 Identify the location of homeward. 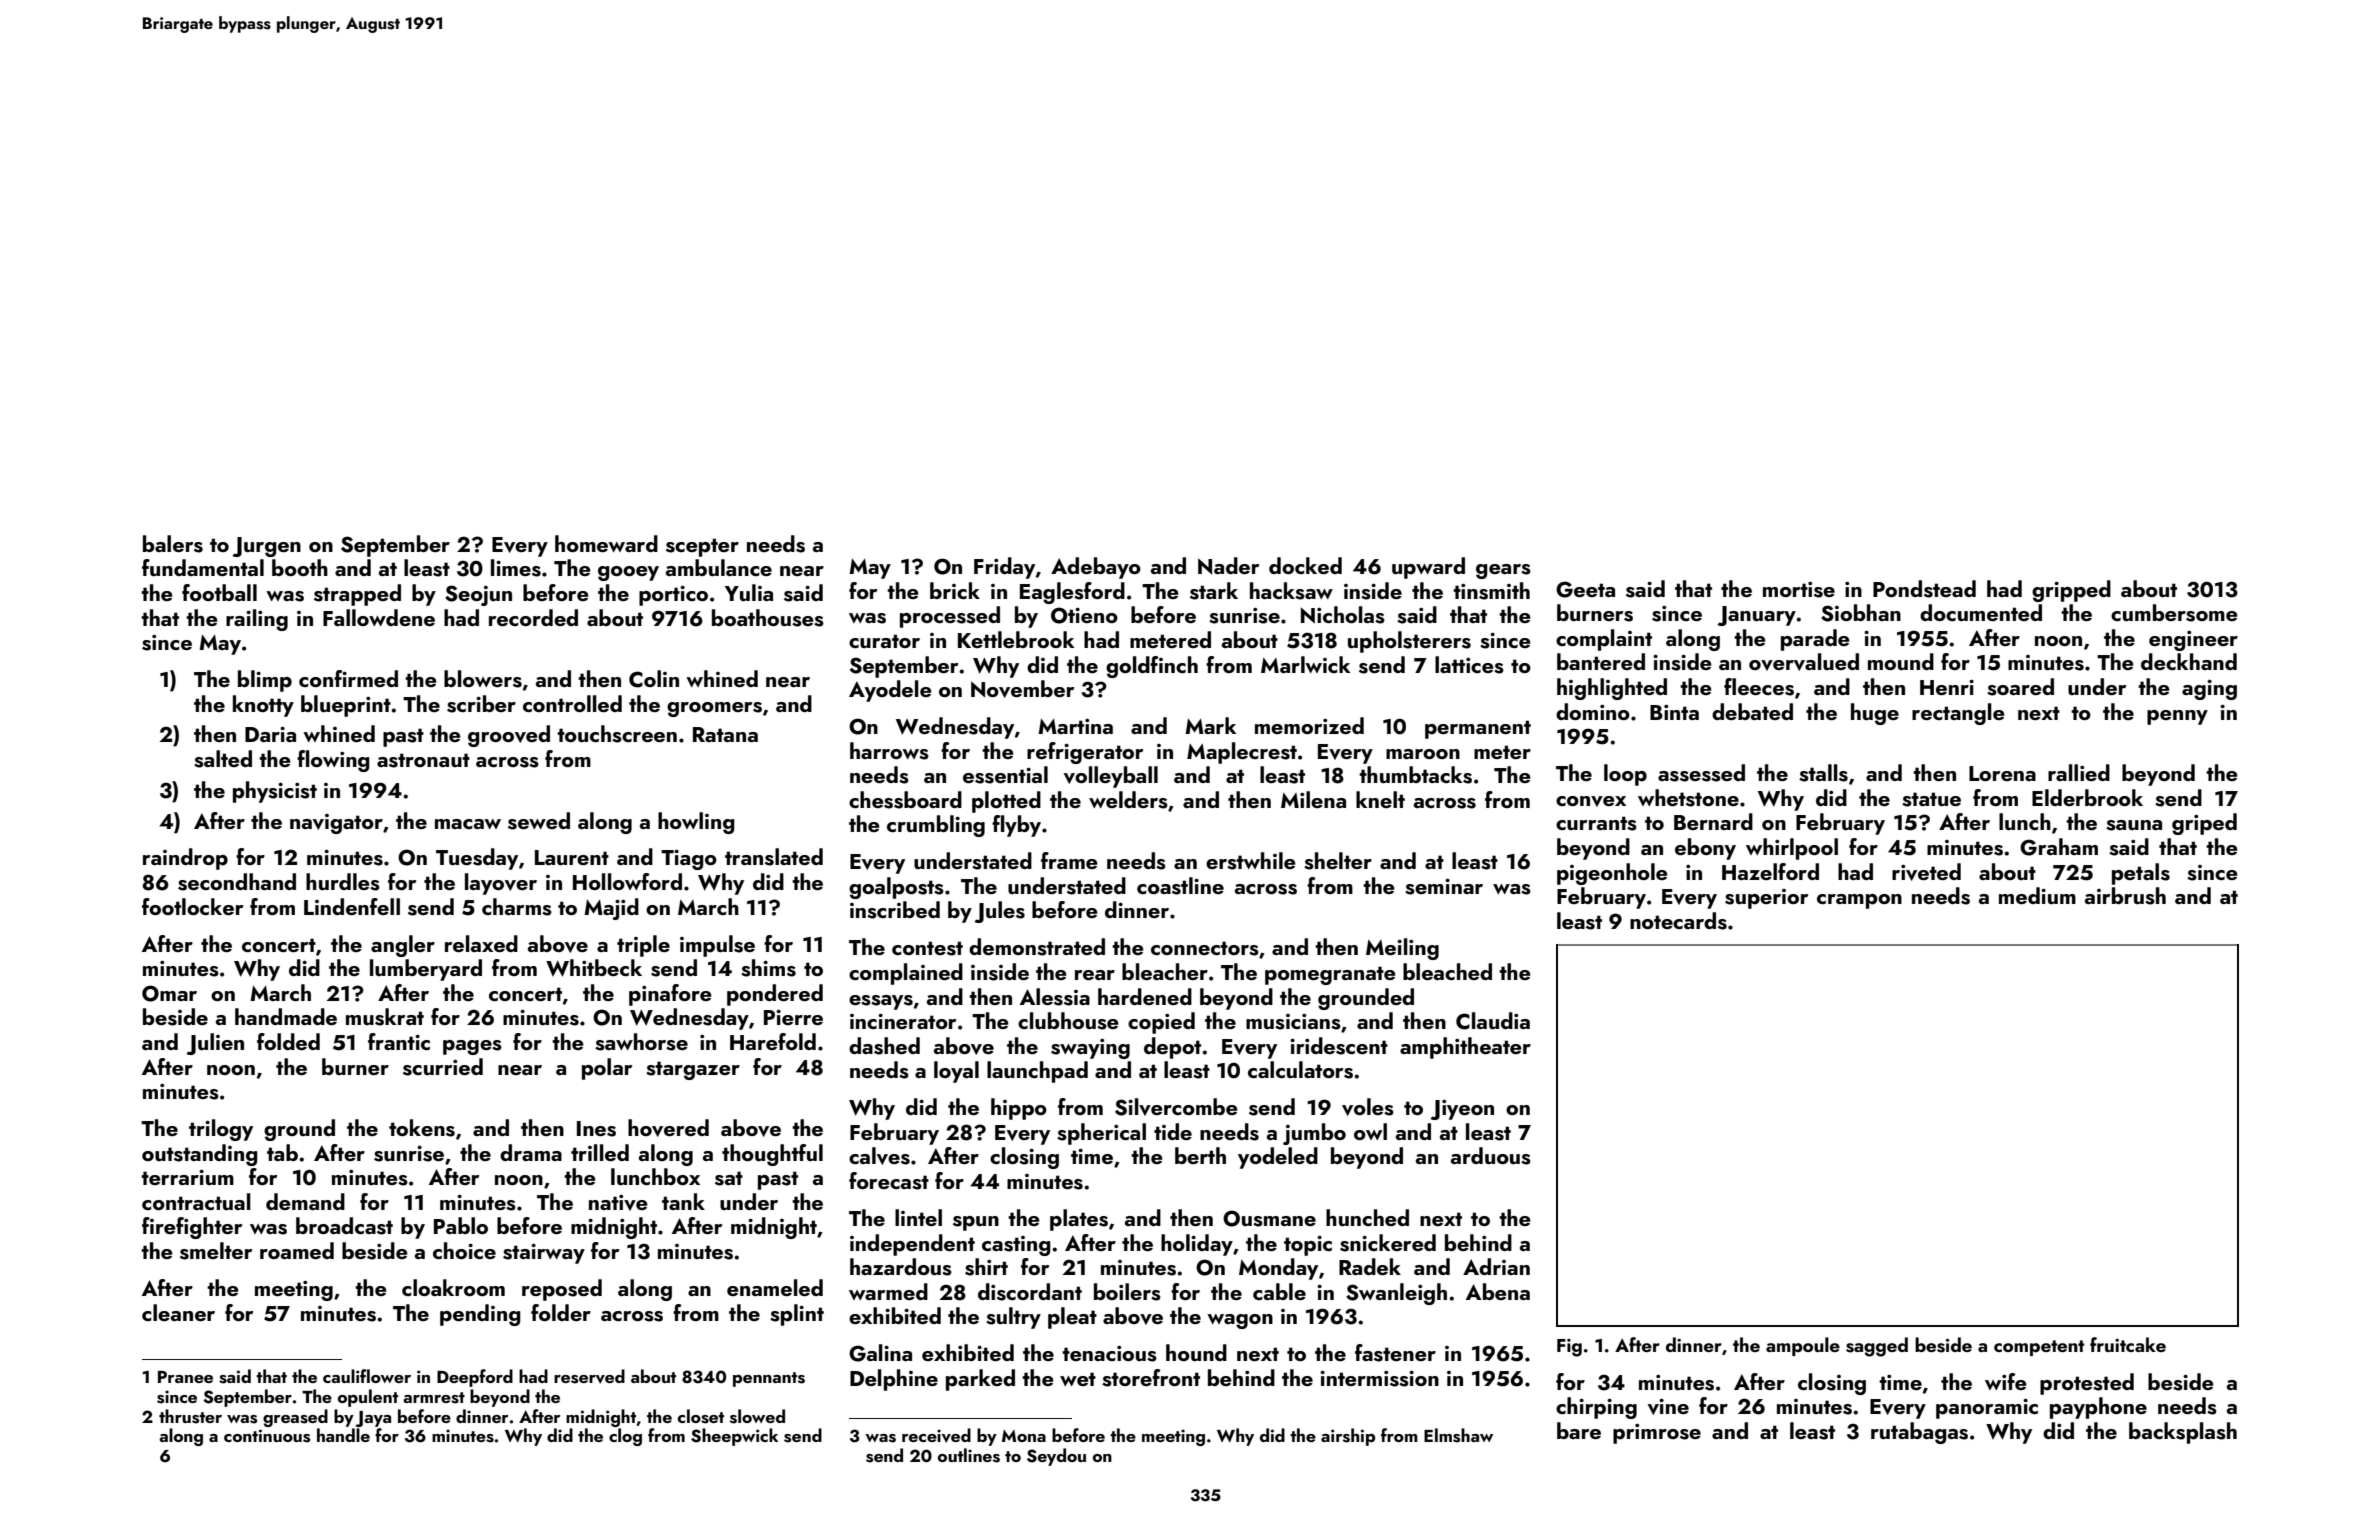
(606, 543).
